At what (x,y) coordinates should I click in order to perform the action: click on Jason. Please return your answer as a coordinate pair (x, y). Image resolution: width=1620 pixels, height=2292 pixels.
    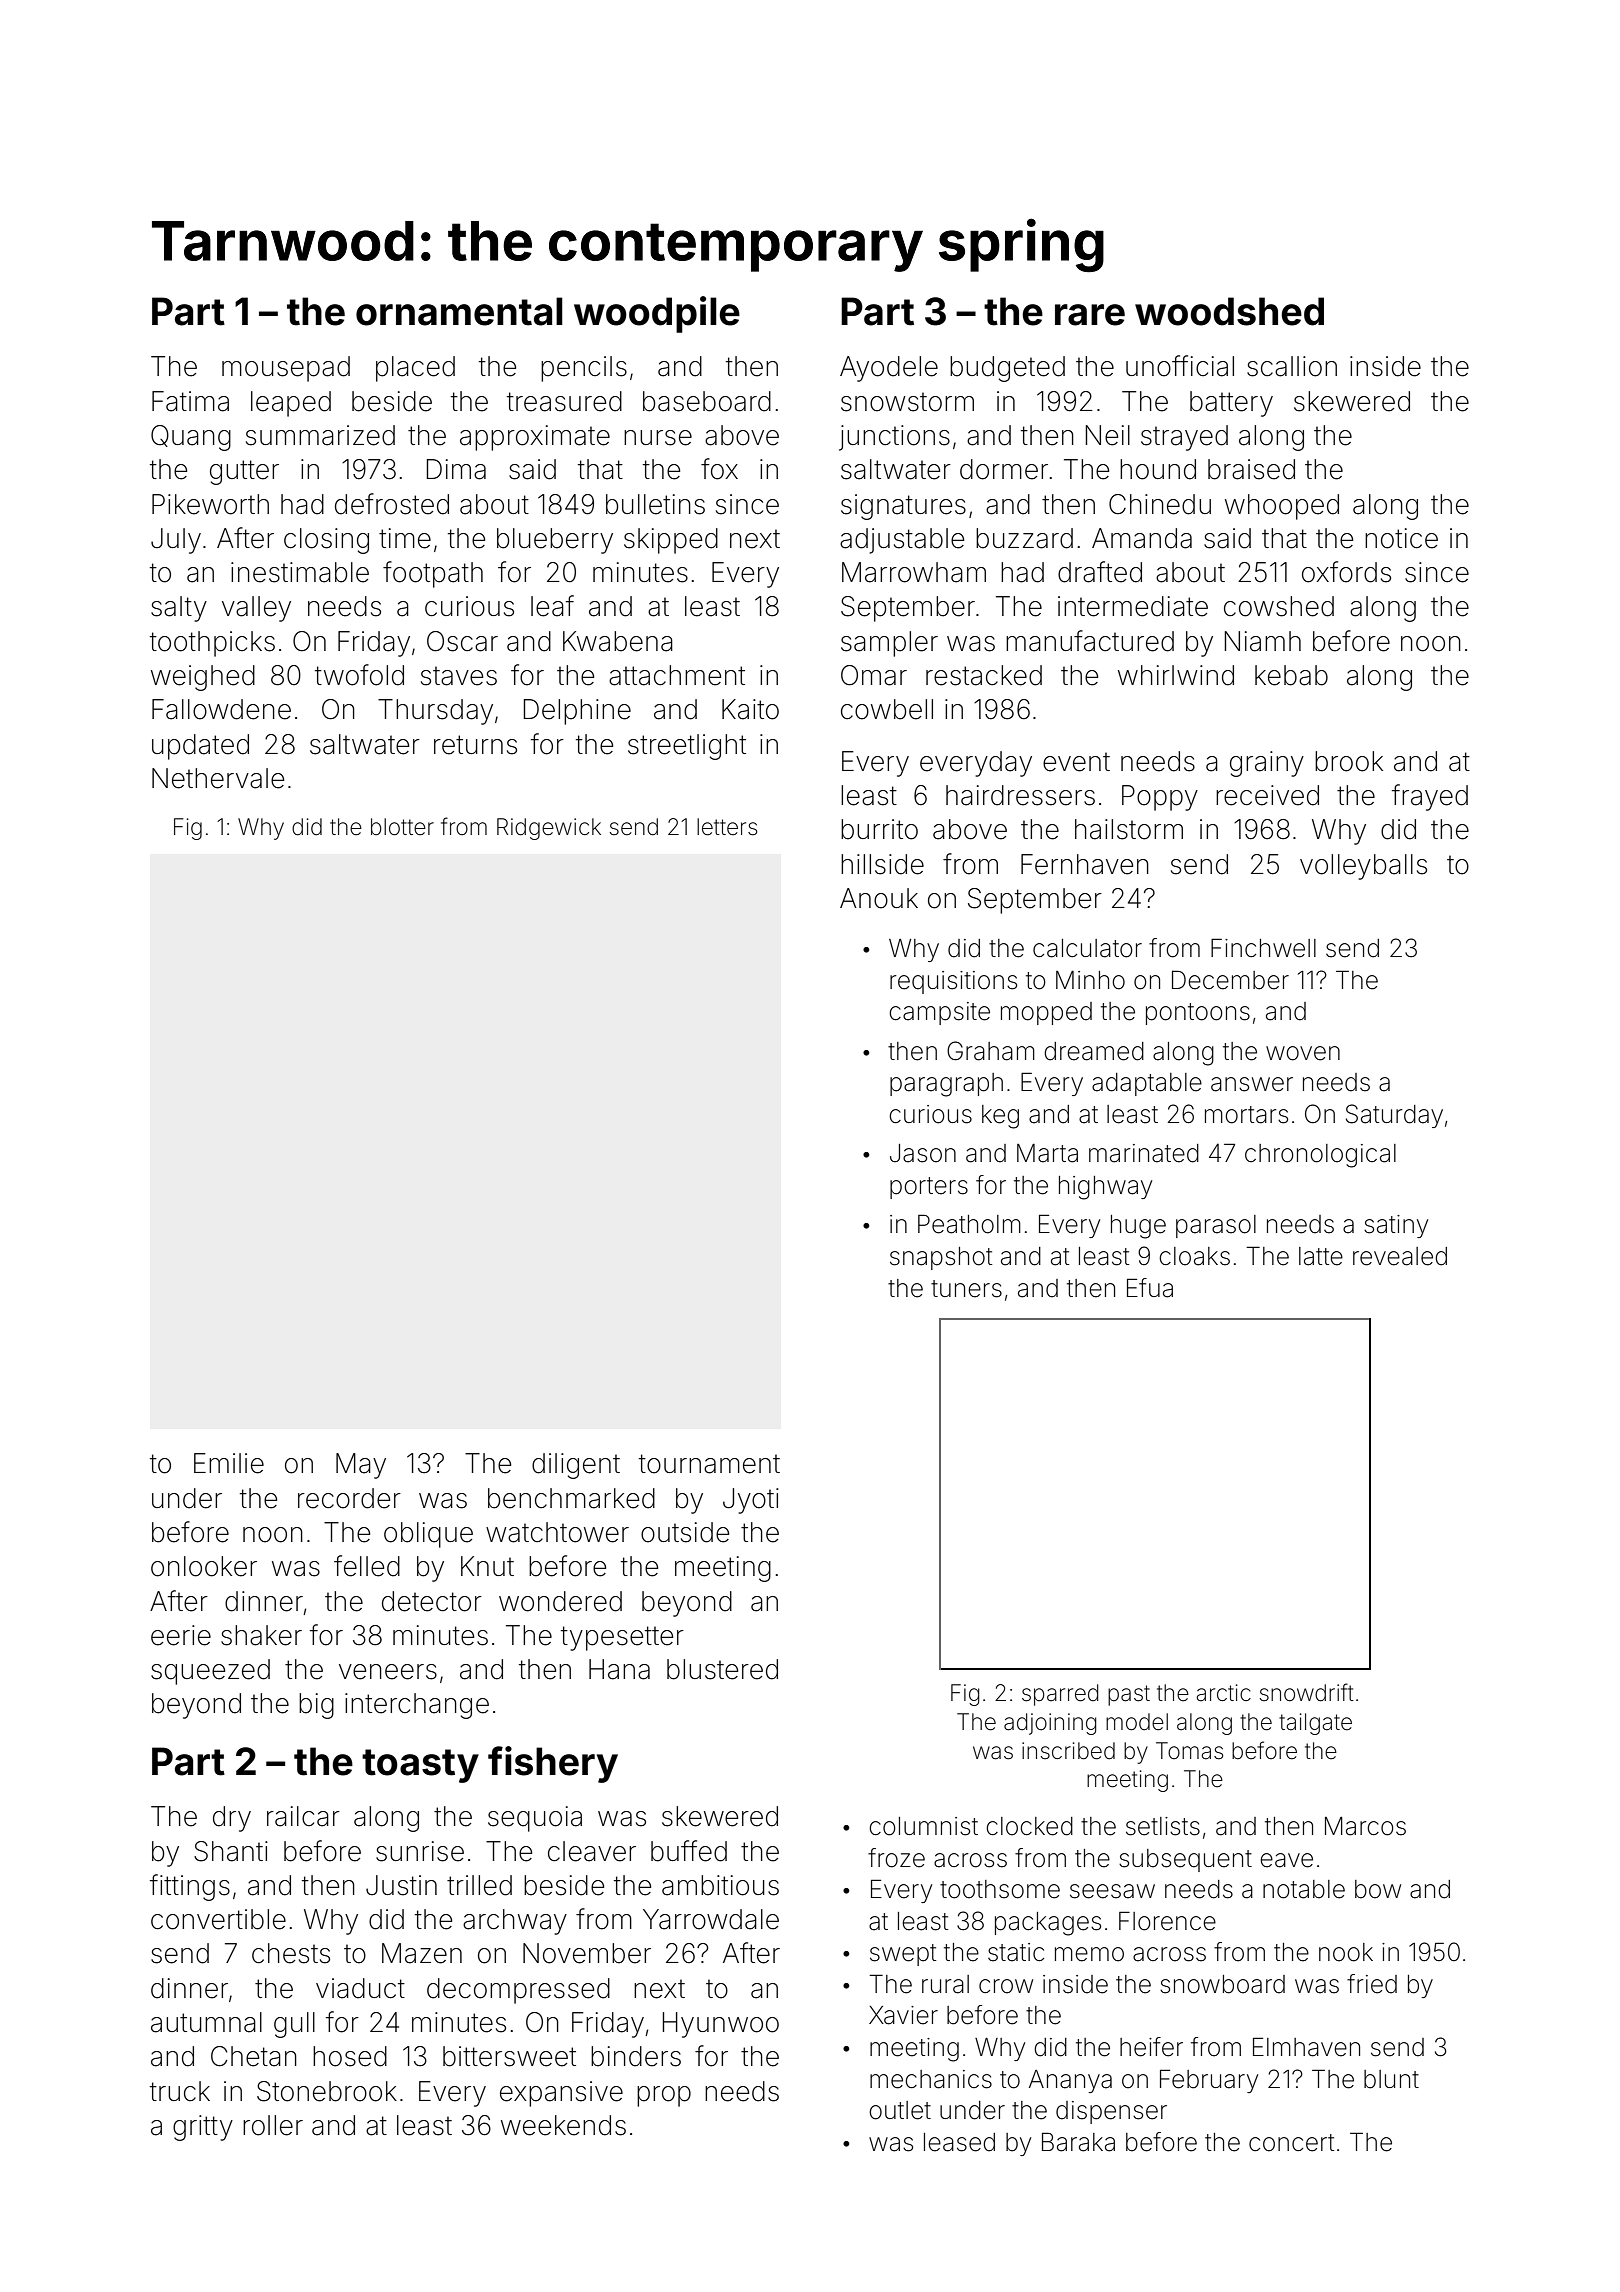
    Looking at the image, I should click on (923, 1153).
